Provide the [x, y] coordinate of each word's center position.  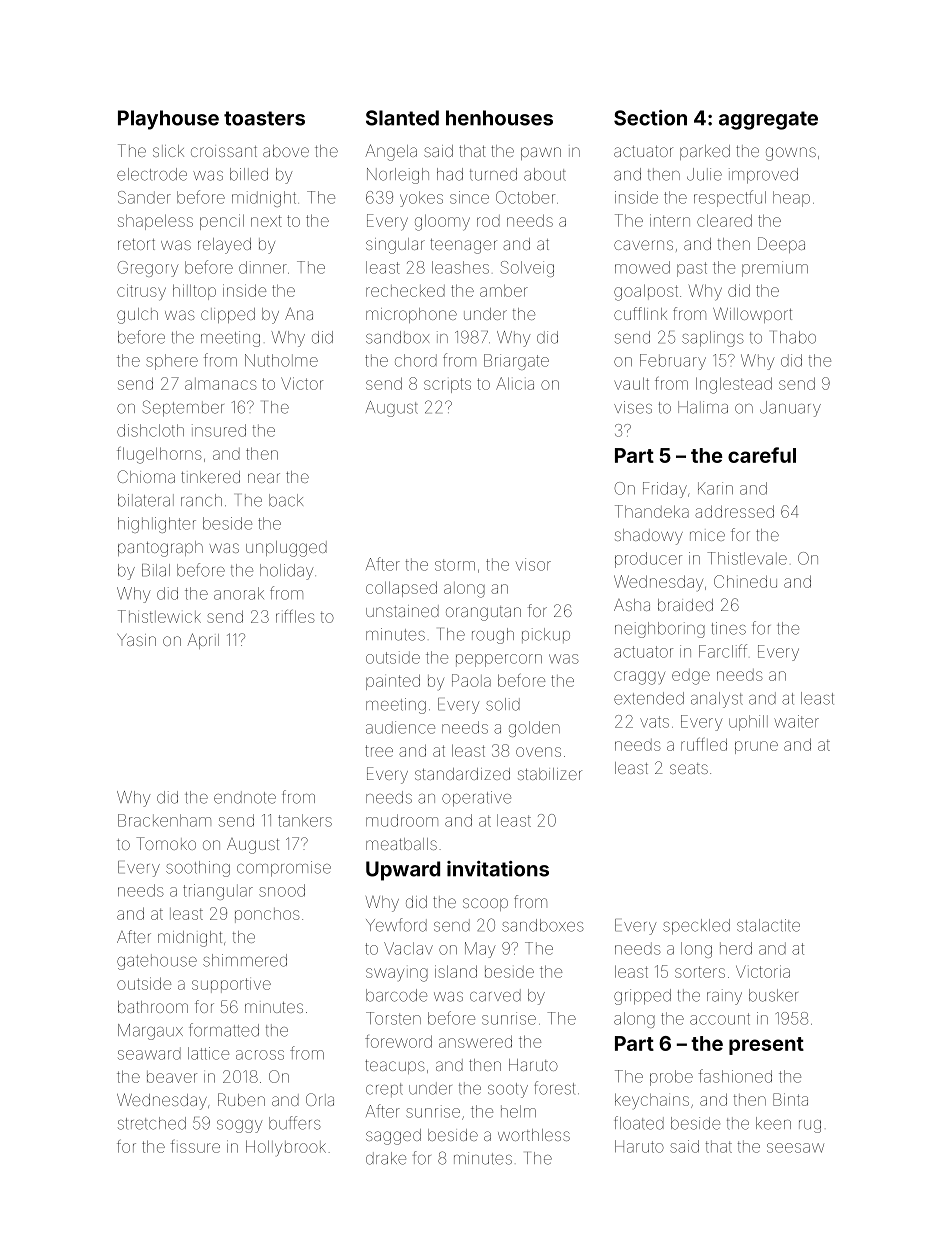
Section [650, 118]
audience [400, 727]
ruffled [704, 744]
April [203, 641]
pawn [541, 153]
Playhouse [168, 120]
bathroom [153, 1007]
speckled [696, 927]
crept [384, 1090]
